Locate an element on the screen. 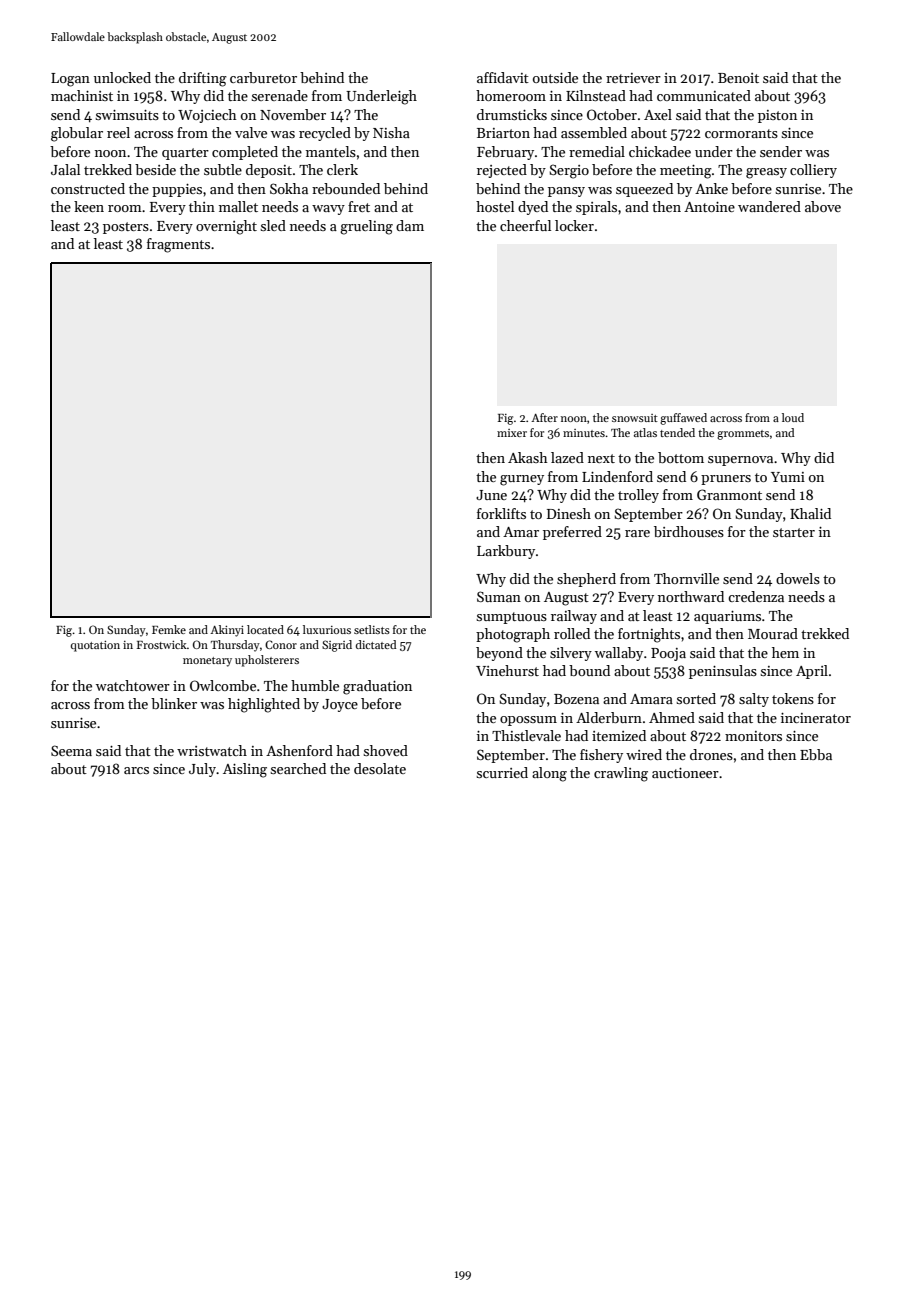 The image size is (908, 1316). desolate is located at coordinates (380, 768).
